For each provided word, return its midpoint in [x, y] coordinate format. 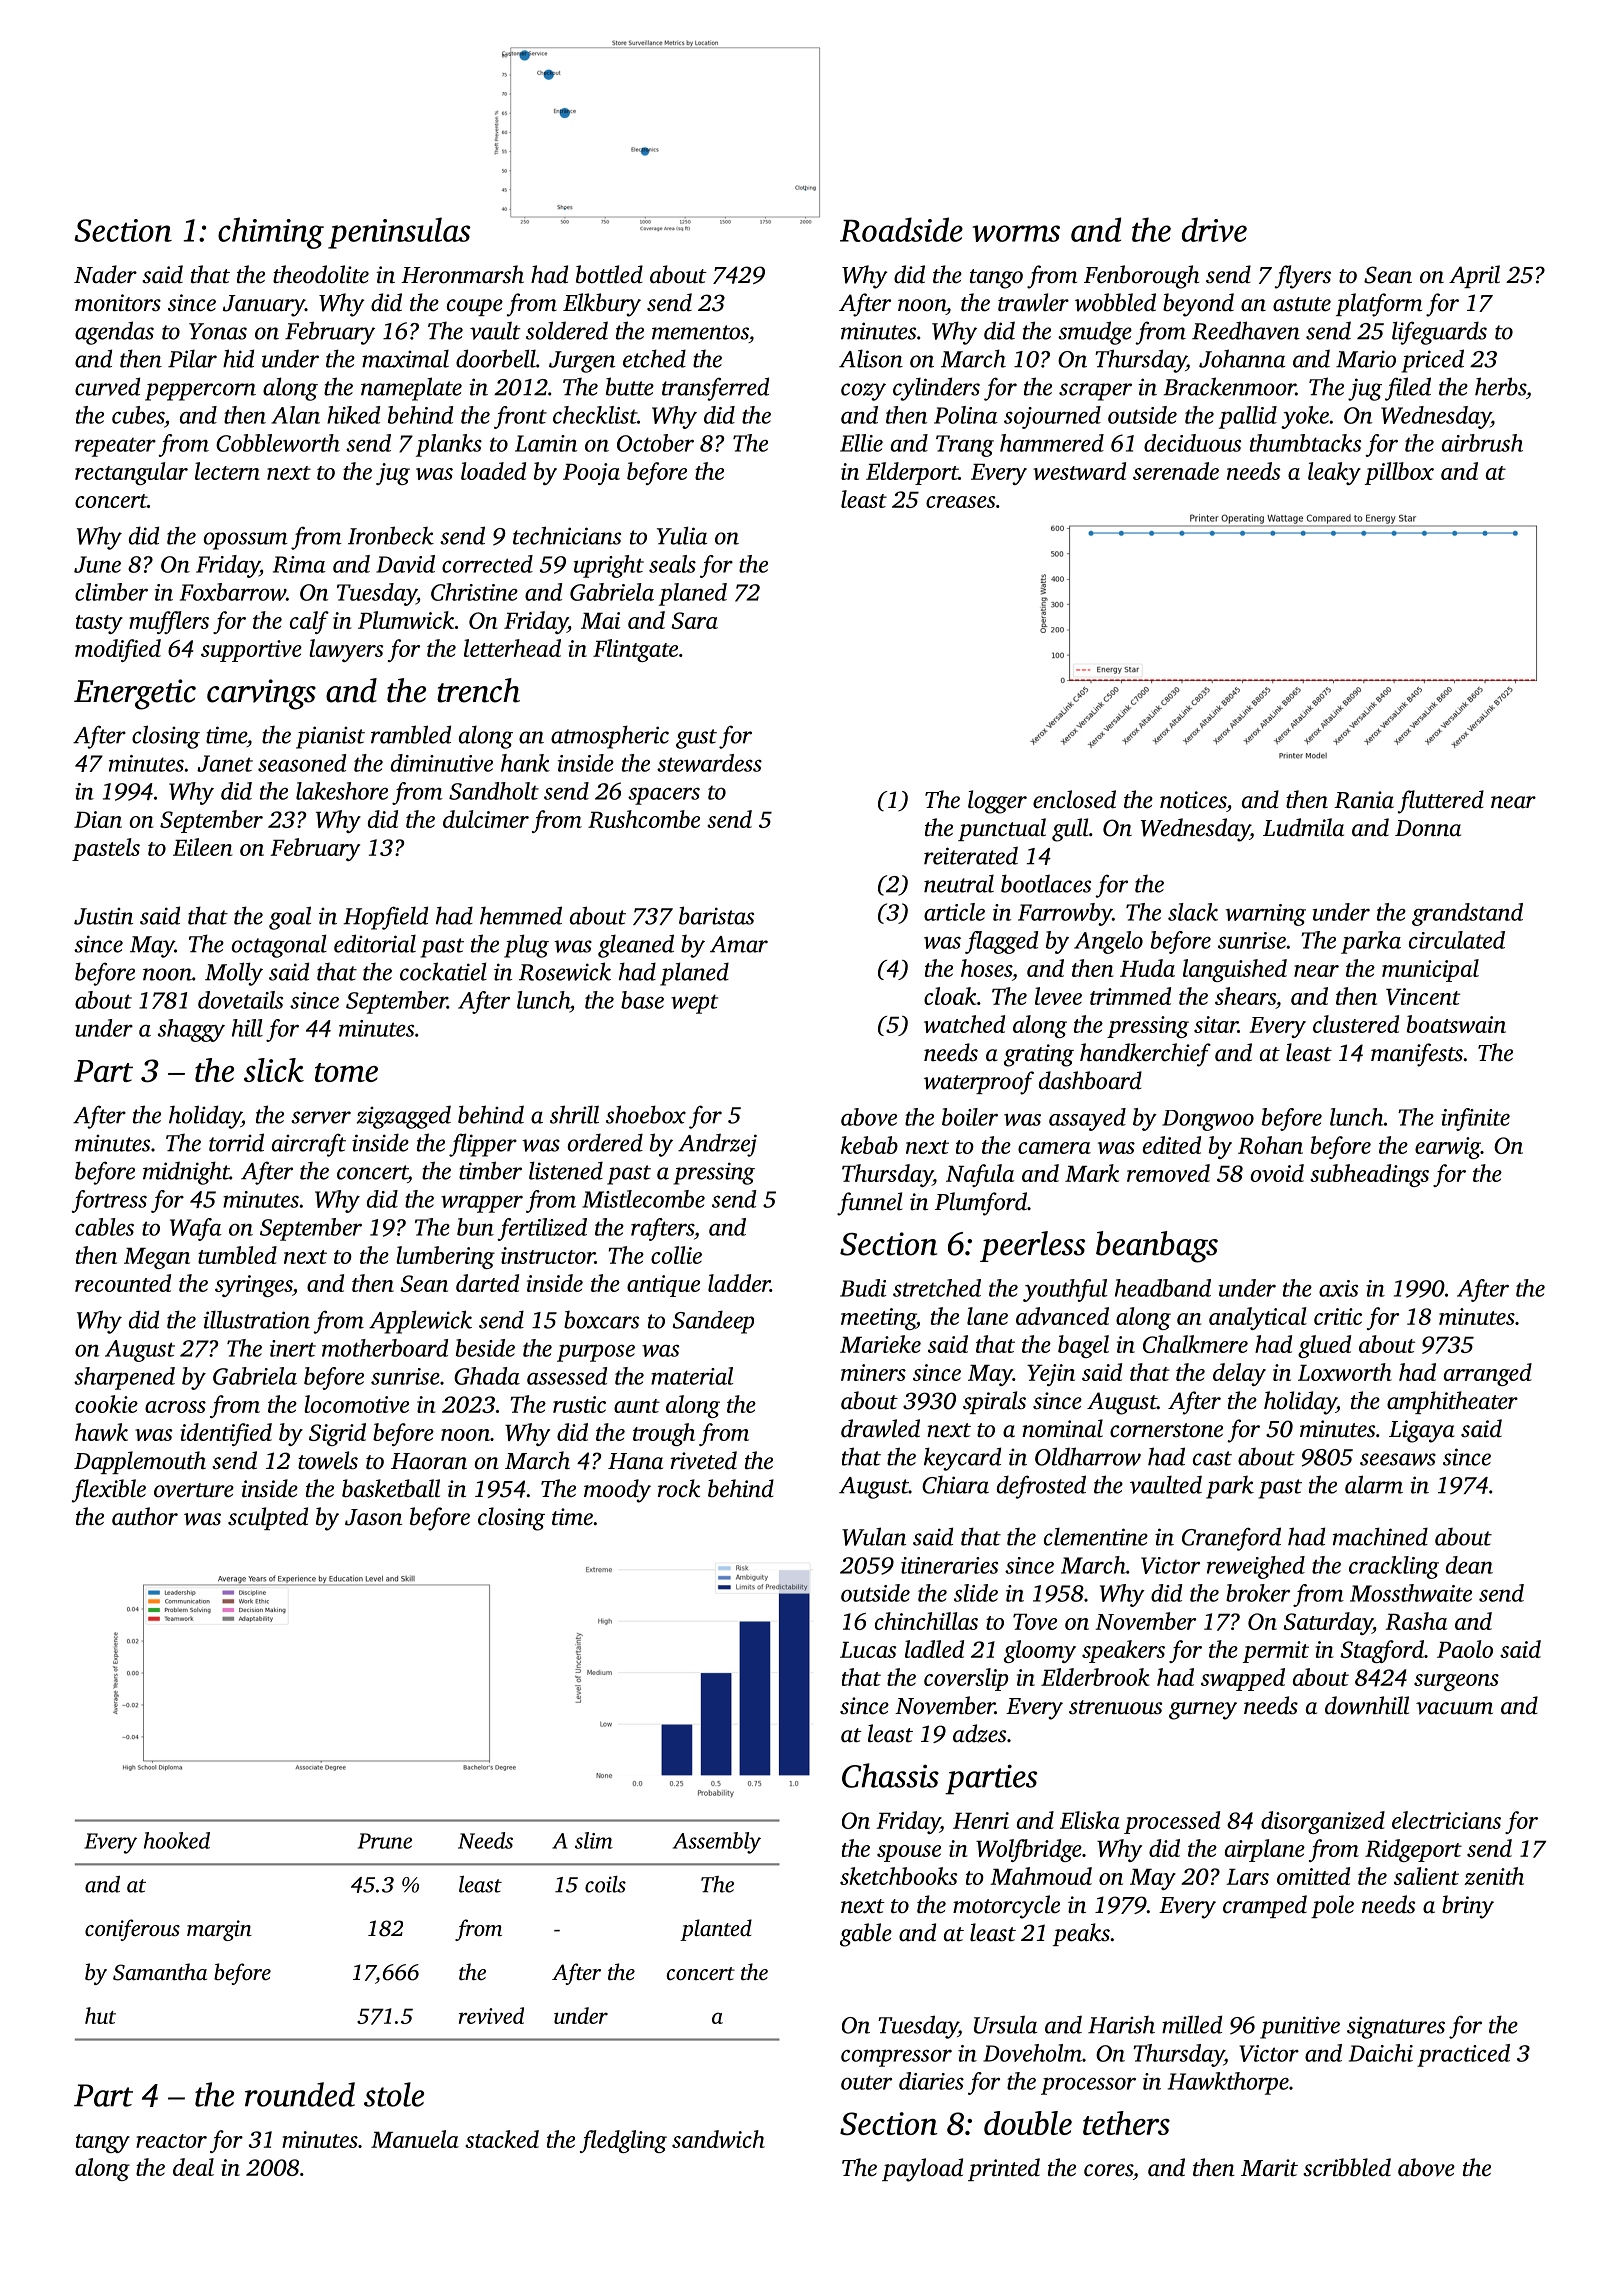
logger [997, 802]
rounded [300, 2094]
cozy [863, 392]
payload [922, 2170]
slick [274, 1070]
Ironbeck [391, 535]
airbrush [1482, 443]
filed [1408, 389]
